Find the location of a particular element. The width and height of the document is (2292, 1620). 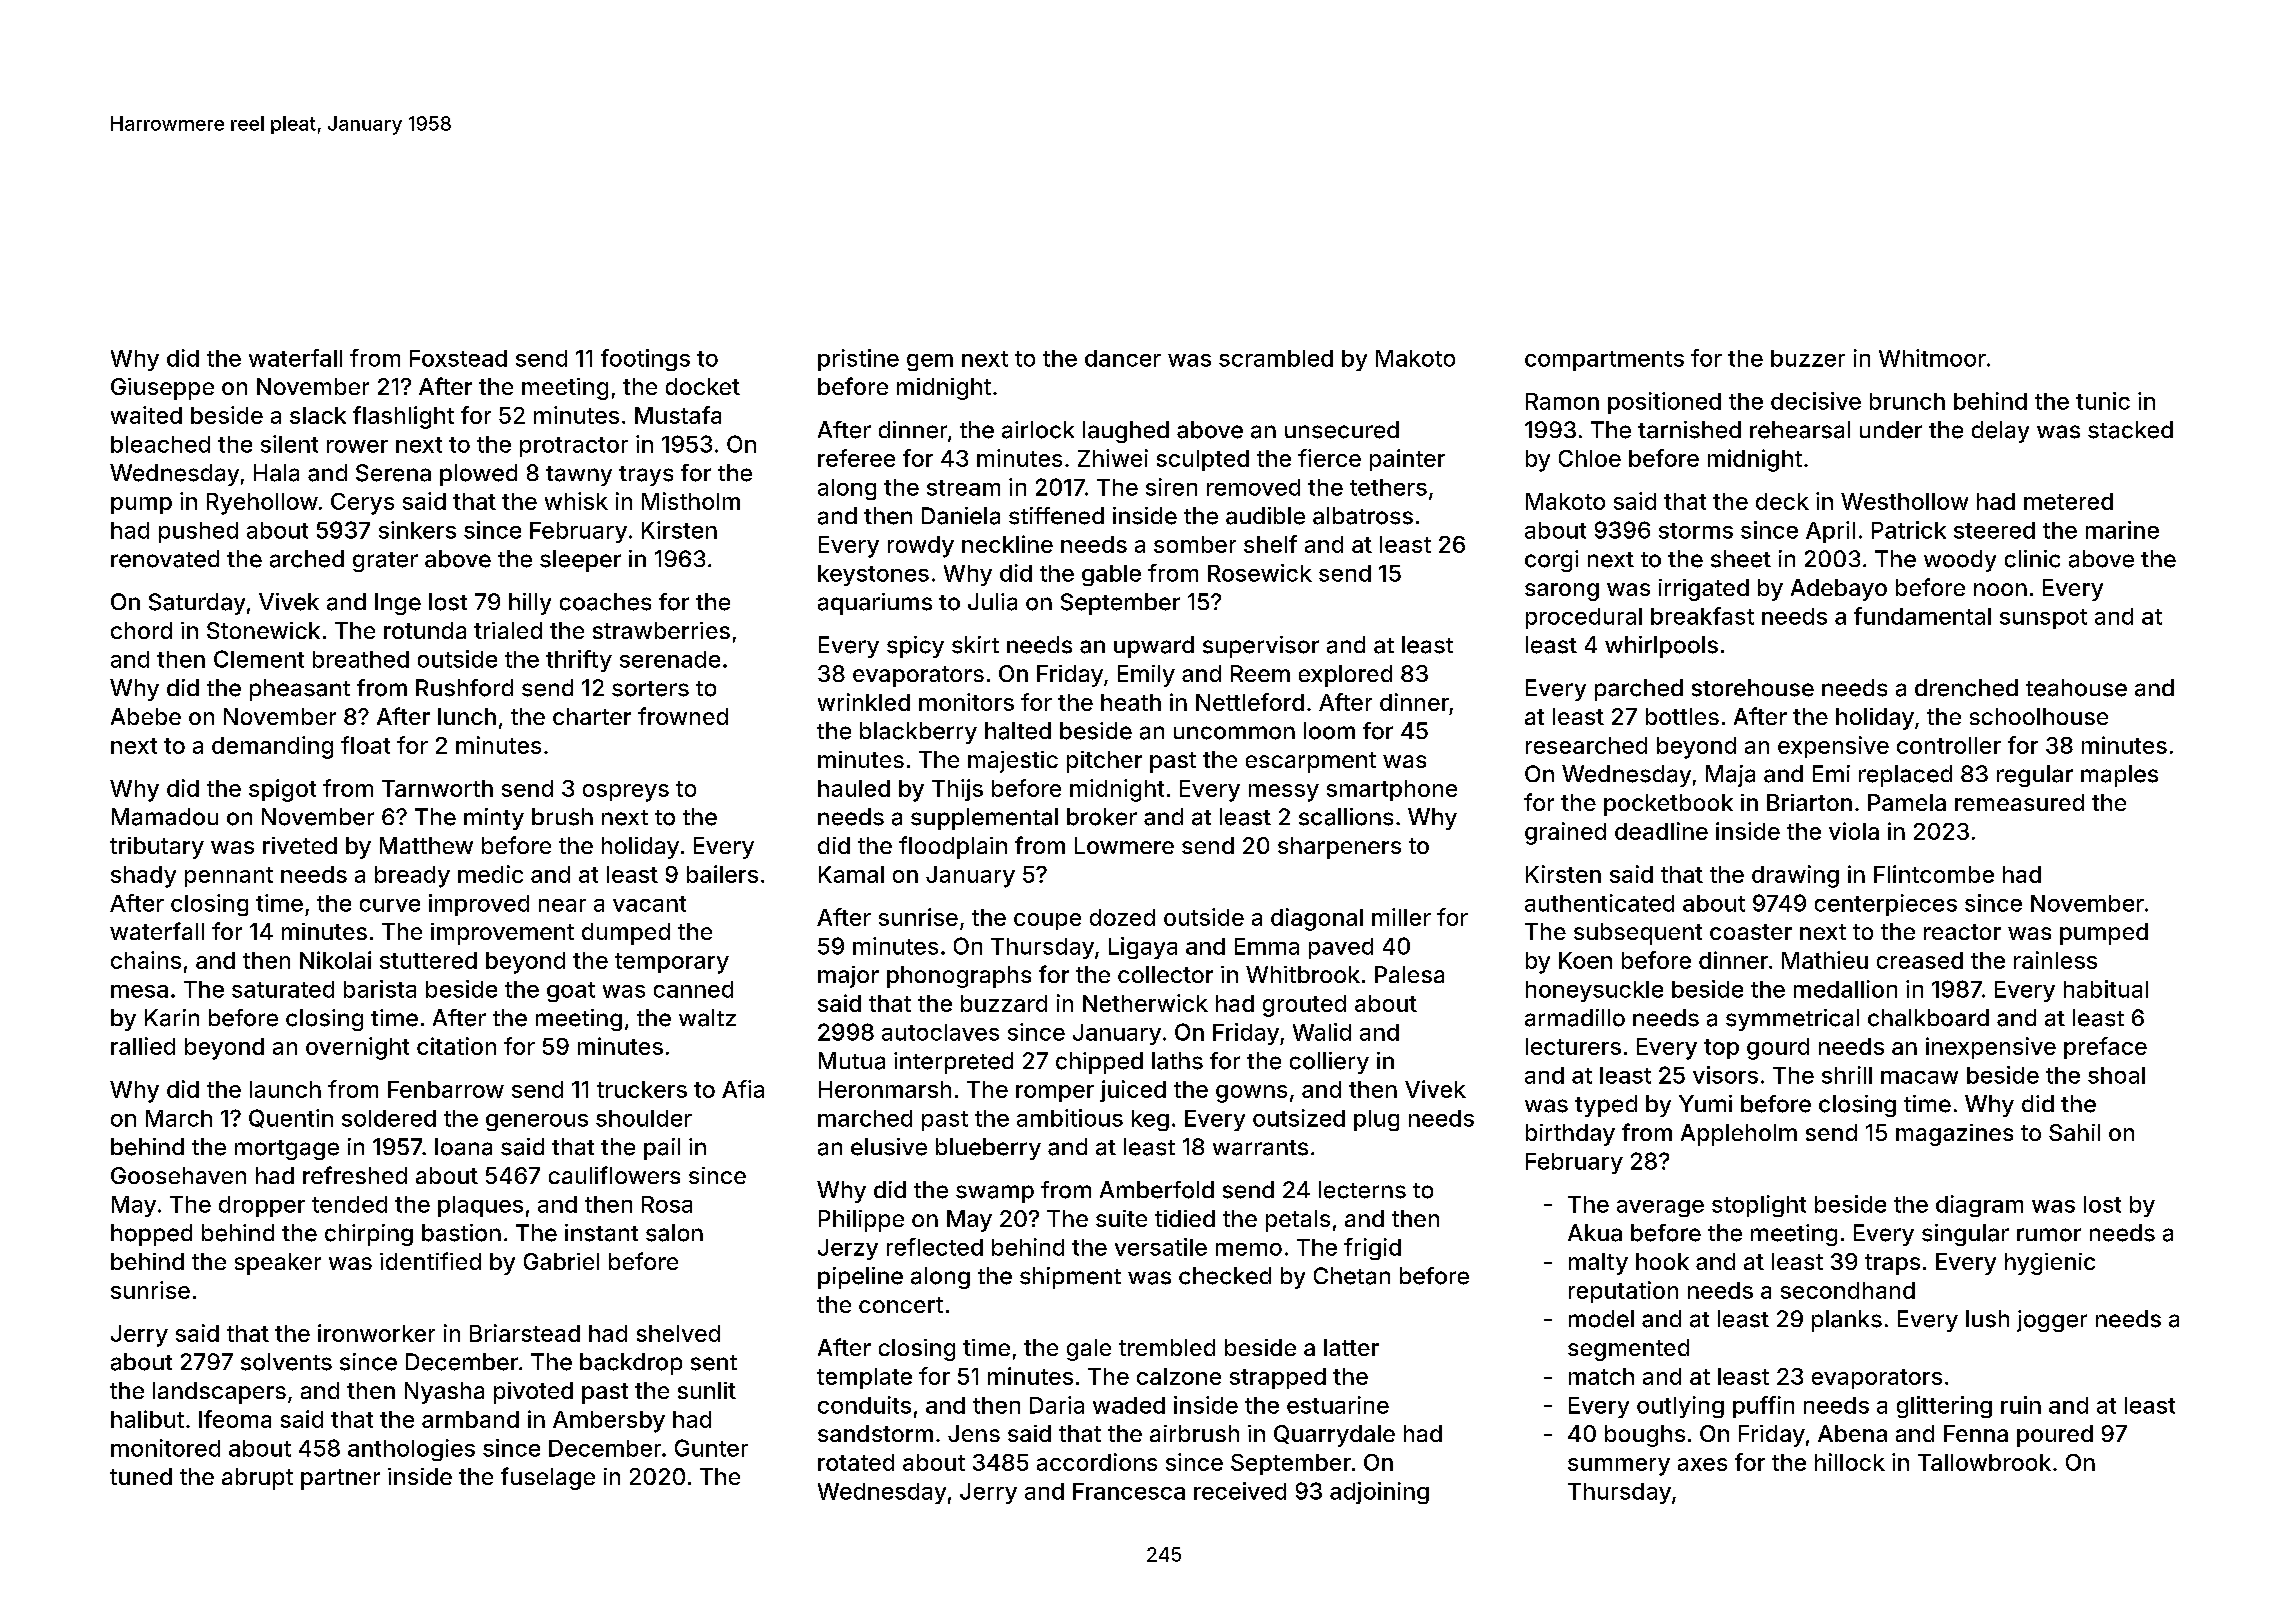

scrambled is located at coordinates (1276, 358).
